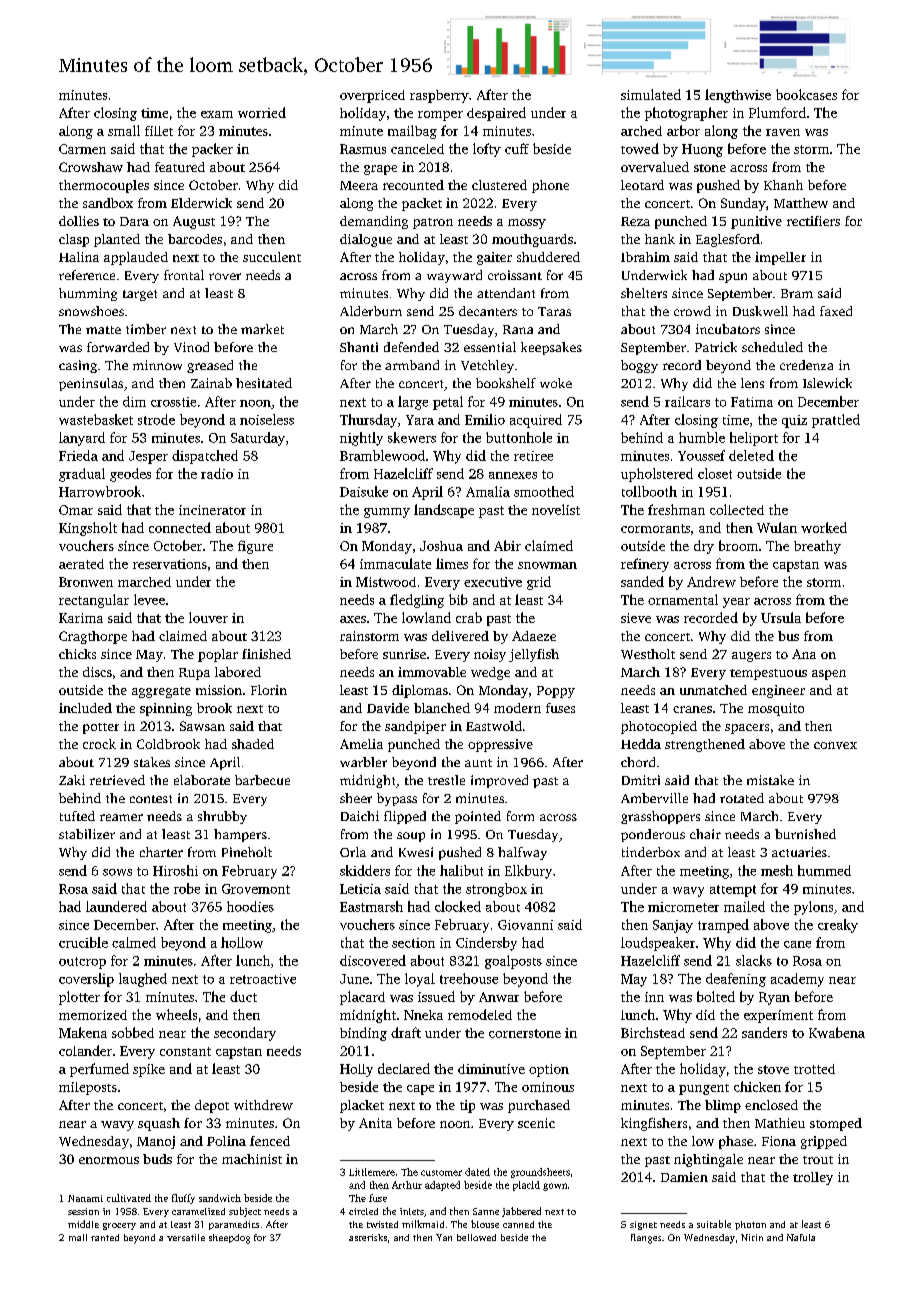 The height and width of the document is (1308, 924). Describe the element at coordinates (556, 383) in the document. I see `woke` at that location.
